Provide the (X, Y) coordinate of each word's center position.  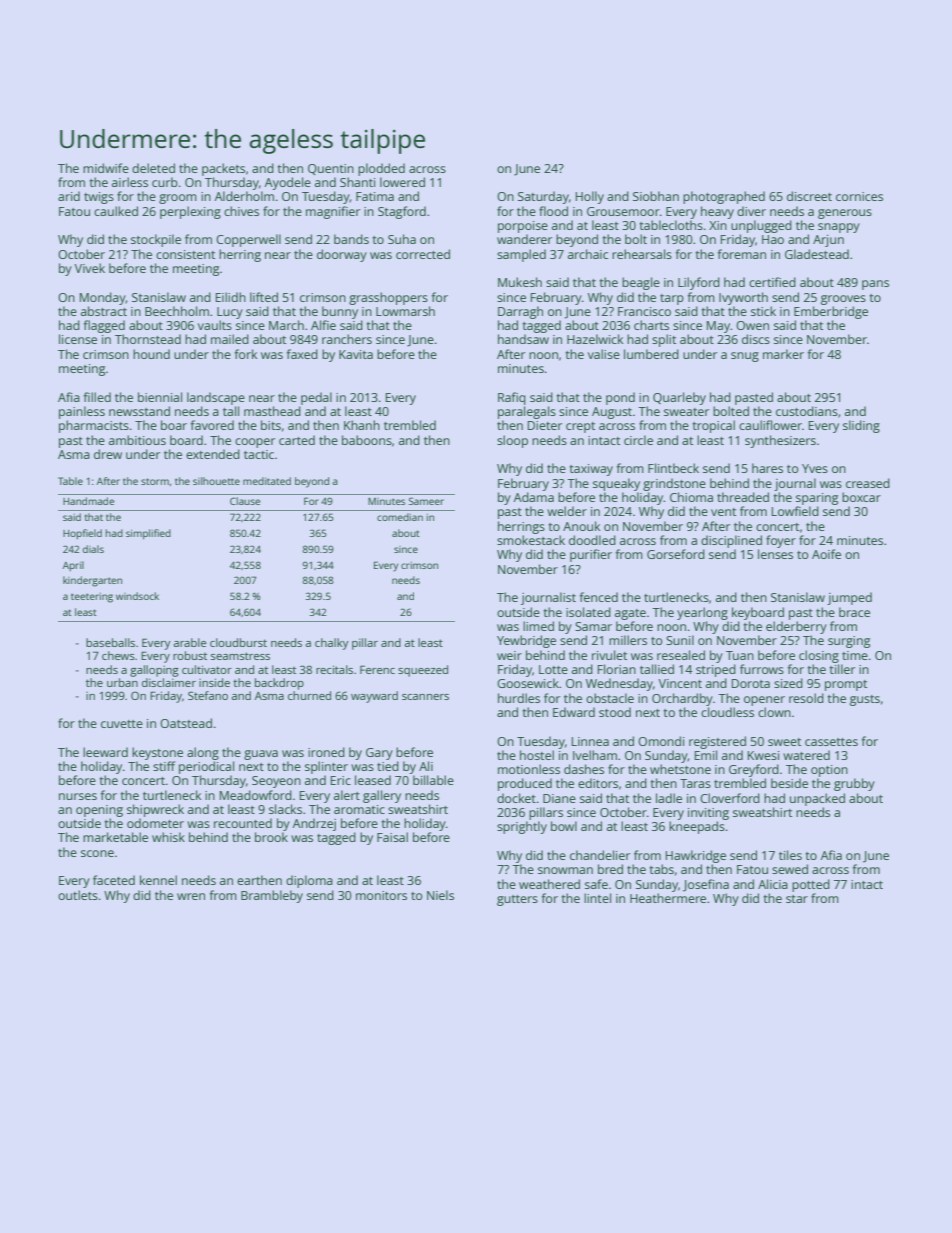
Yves (815, 468)
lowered (402, 182)
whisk (168, 837)
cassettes (831, 742)
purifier (591, 555)
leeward (105, 752)
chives (241, 211)
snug (745, 357)
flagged (104, 326)
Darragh (520, 312)
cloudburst (238, 642)
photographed (724, 197)
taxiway (591, 470)
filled (97, 397)
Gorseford (676, 554)
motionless (529, 769)
